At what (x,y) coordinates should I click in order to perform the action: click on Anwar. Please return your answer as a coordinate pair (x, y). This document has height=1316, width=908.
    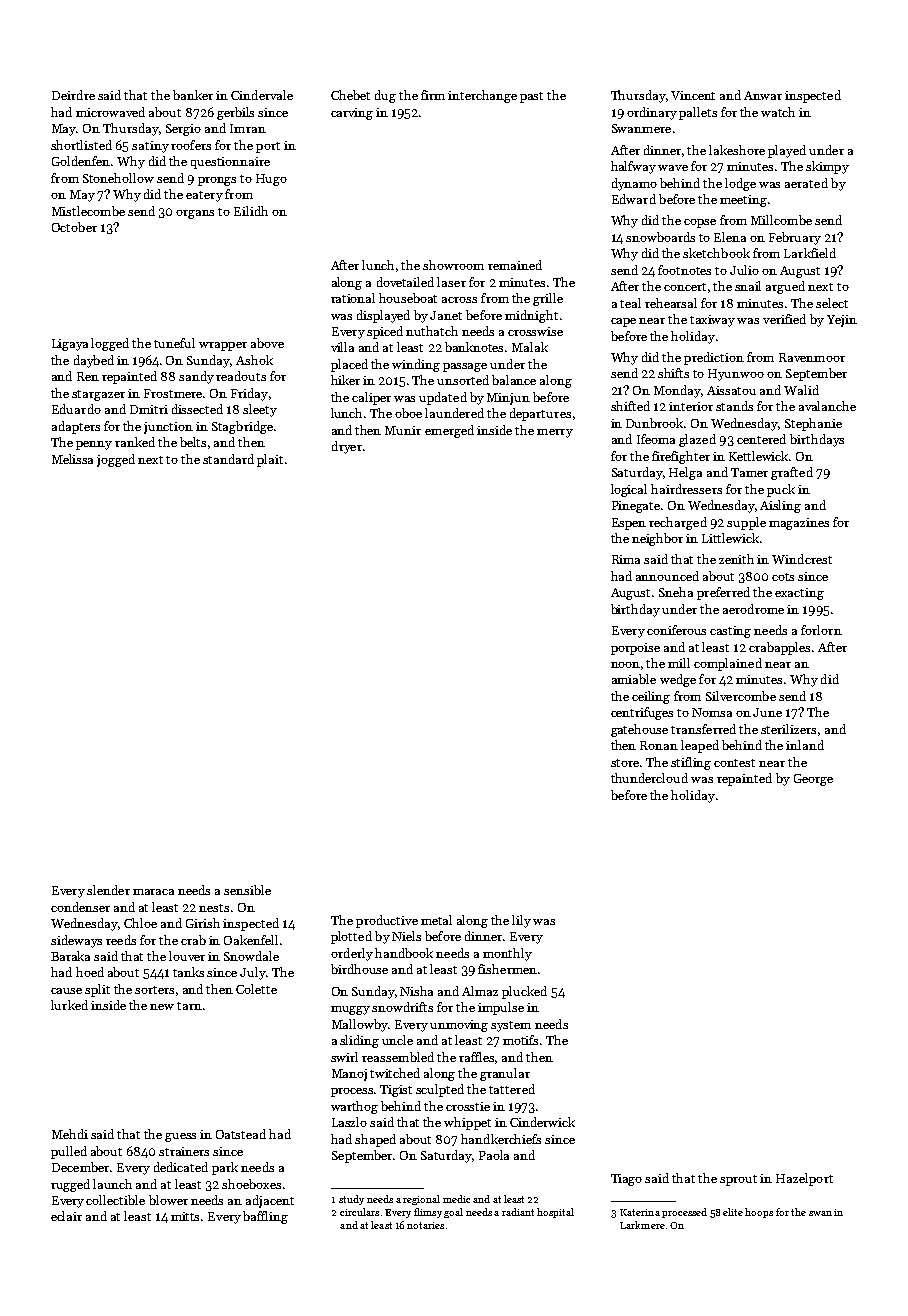
    Looking at the image, I should click on (763, 95).
